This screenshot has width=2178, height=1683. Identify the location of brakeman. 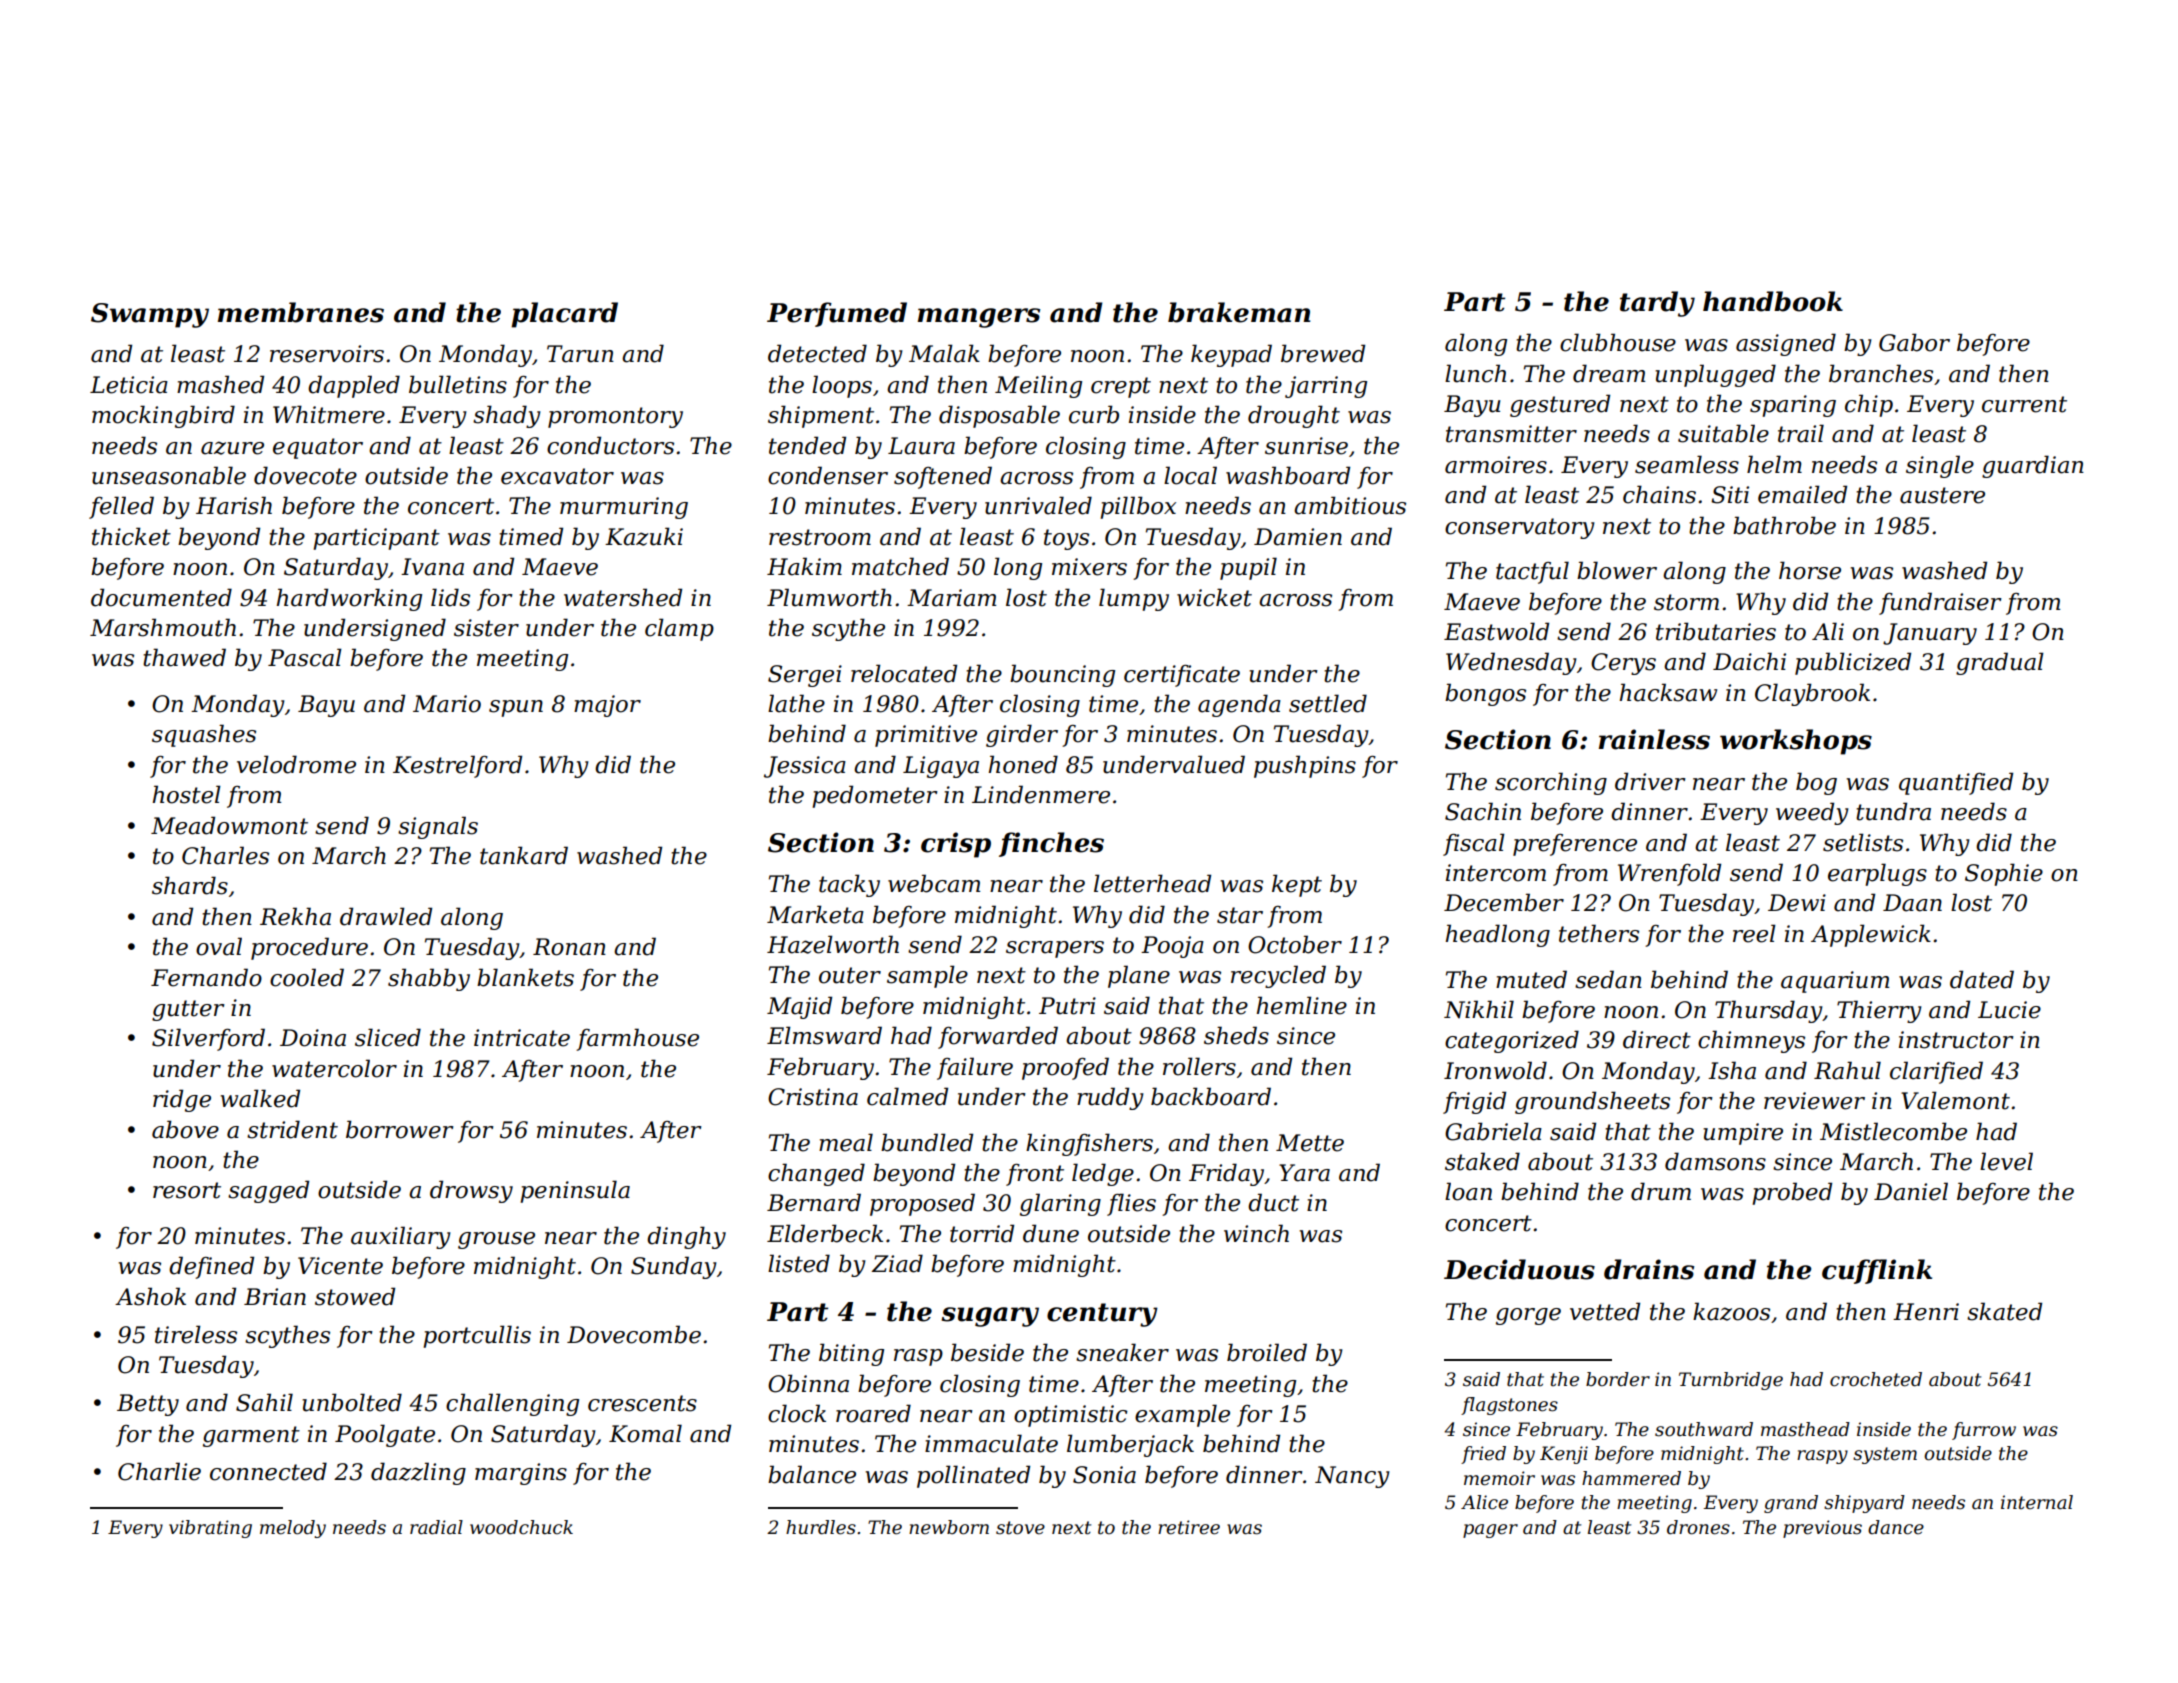
(1239, 312).
